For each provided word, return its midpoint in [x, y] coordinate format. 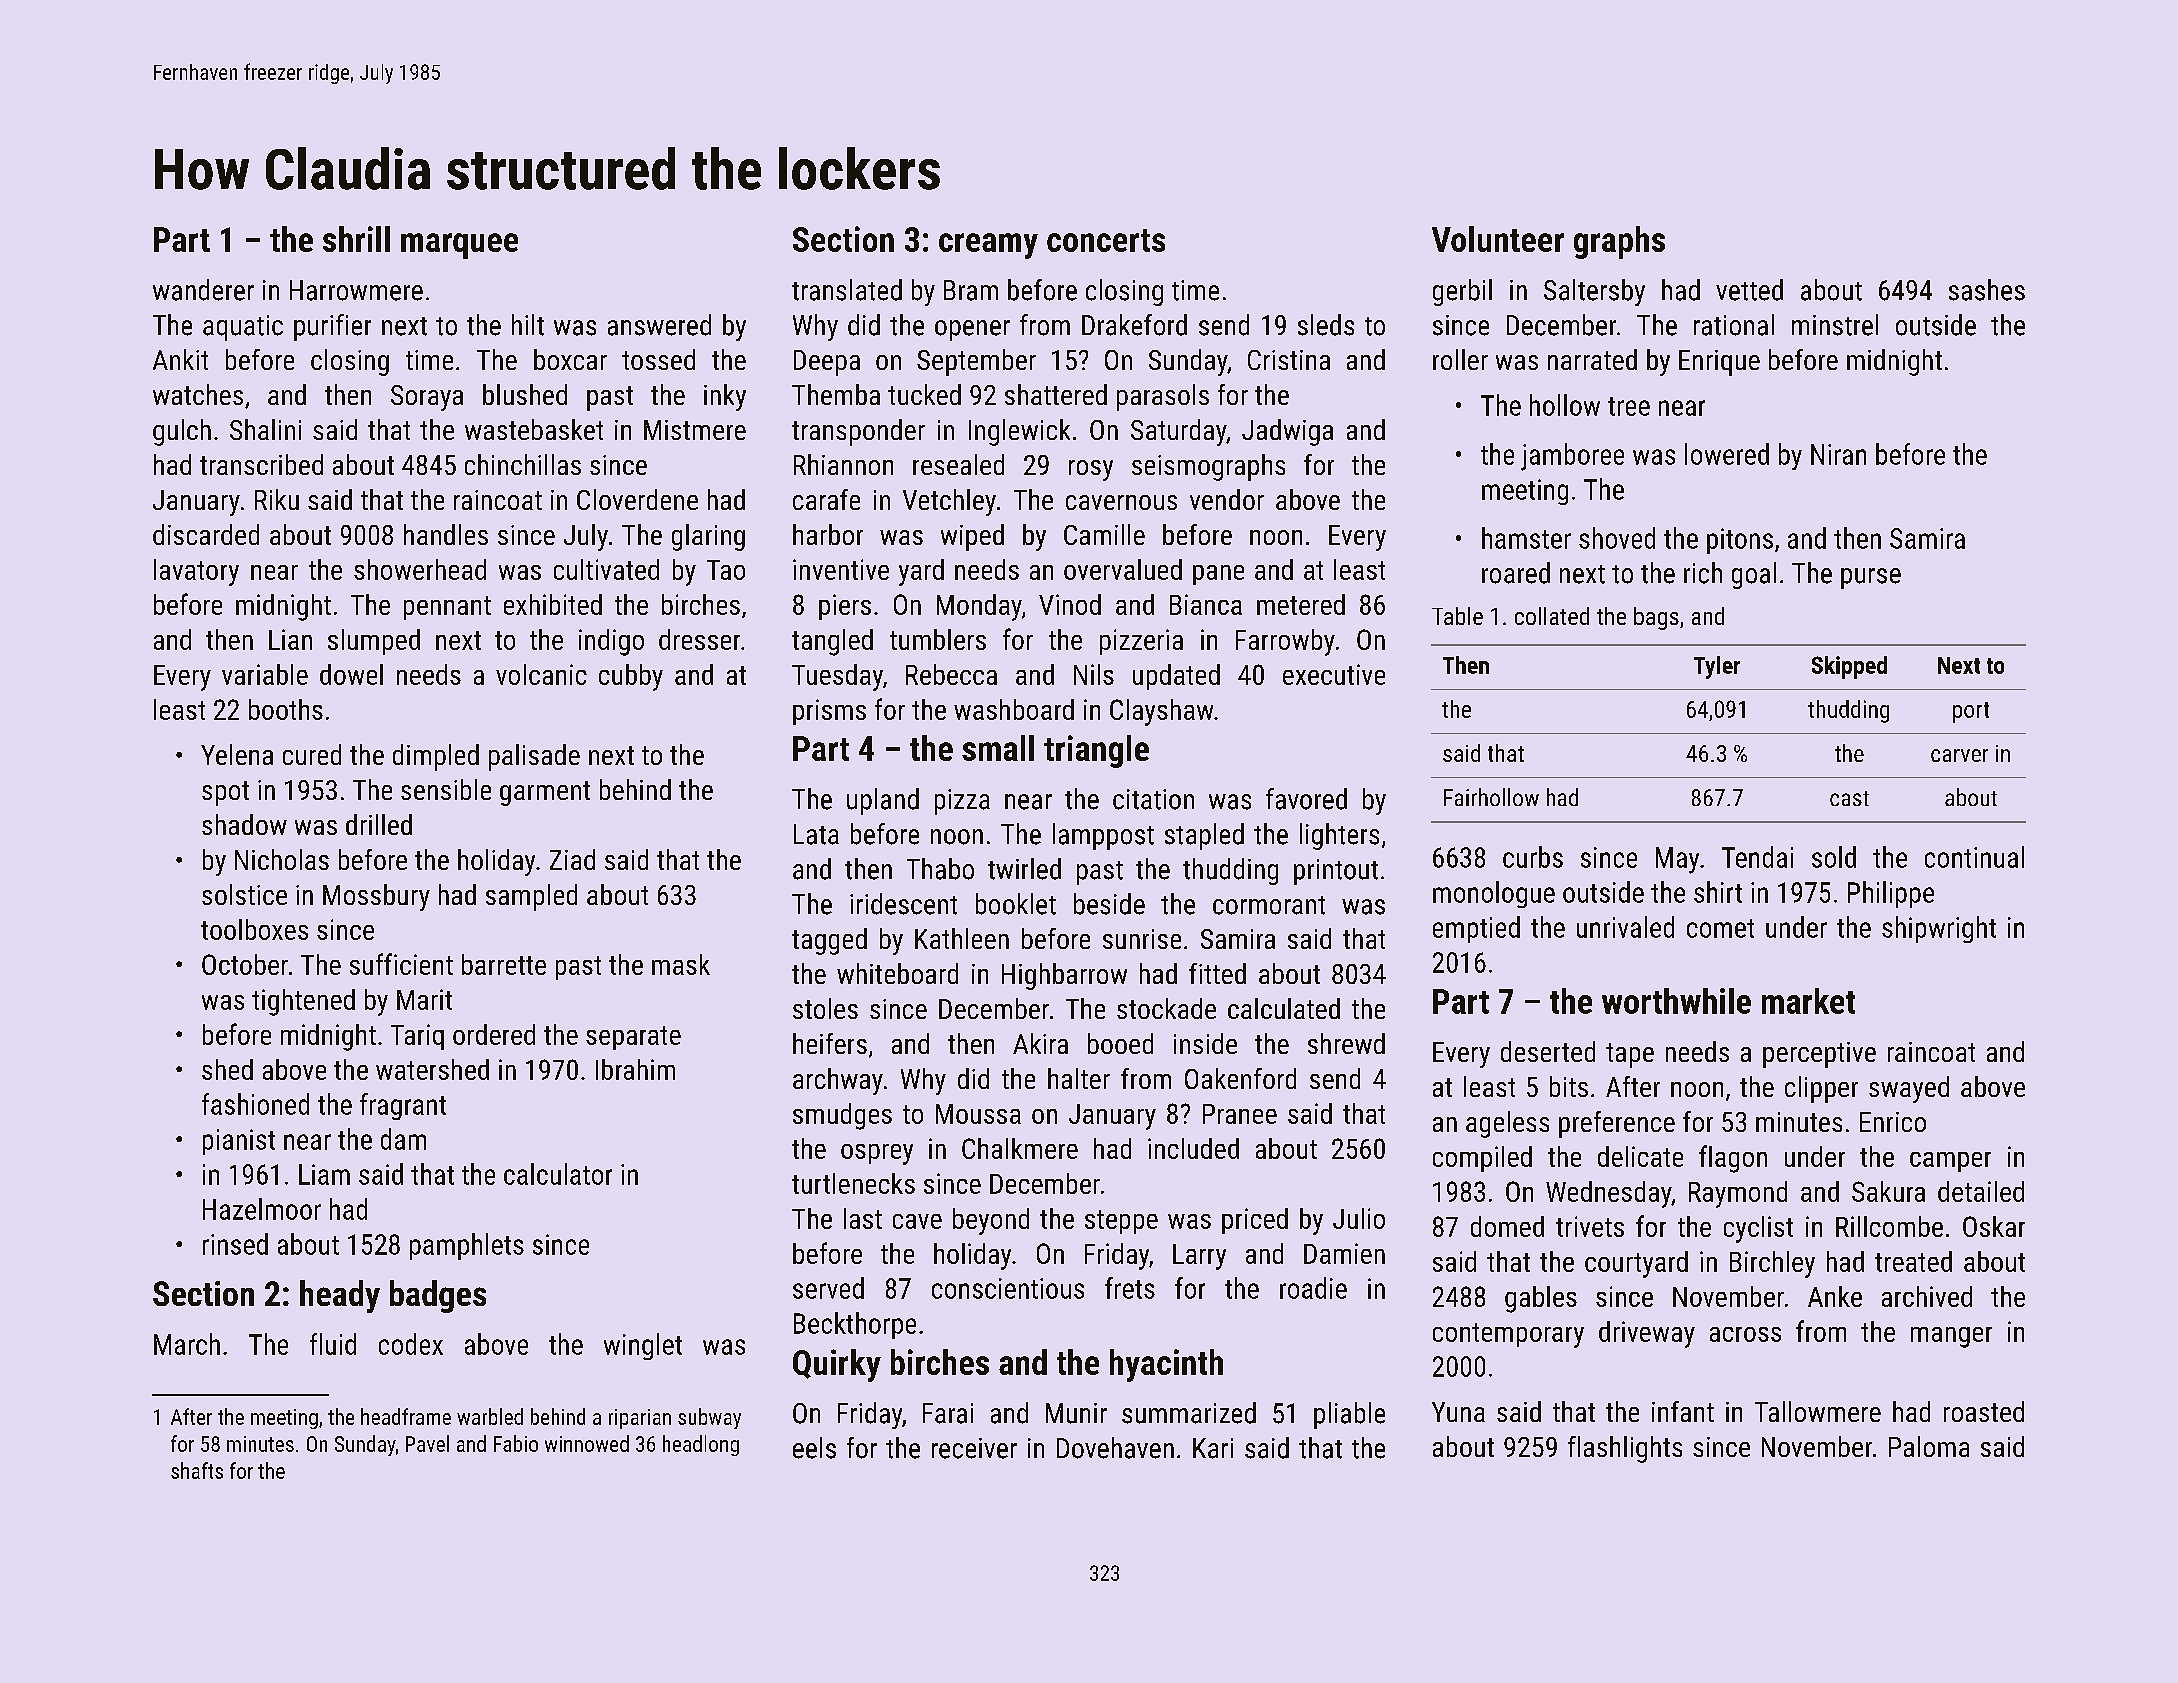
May [1677, 860]
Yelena [237, 754]
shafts [197, 1470]
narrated [1592, 359]
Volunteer [1498, 239]
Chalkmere [1020, 1148]
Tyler [1717, 667]
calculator [558, 1174]
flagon [1733, 1159]
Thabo [940, 869]
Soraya [427, 398]
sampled [531, 897]
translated [847, 290]
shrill [356, 239]
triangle [1096, 751]
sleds [1326, 325]
